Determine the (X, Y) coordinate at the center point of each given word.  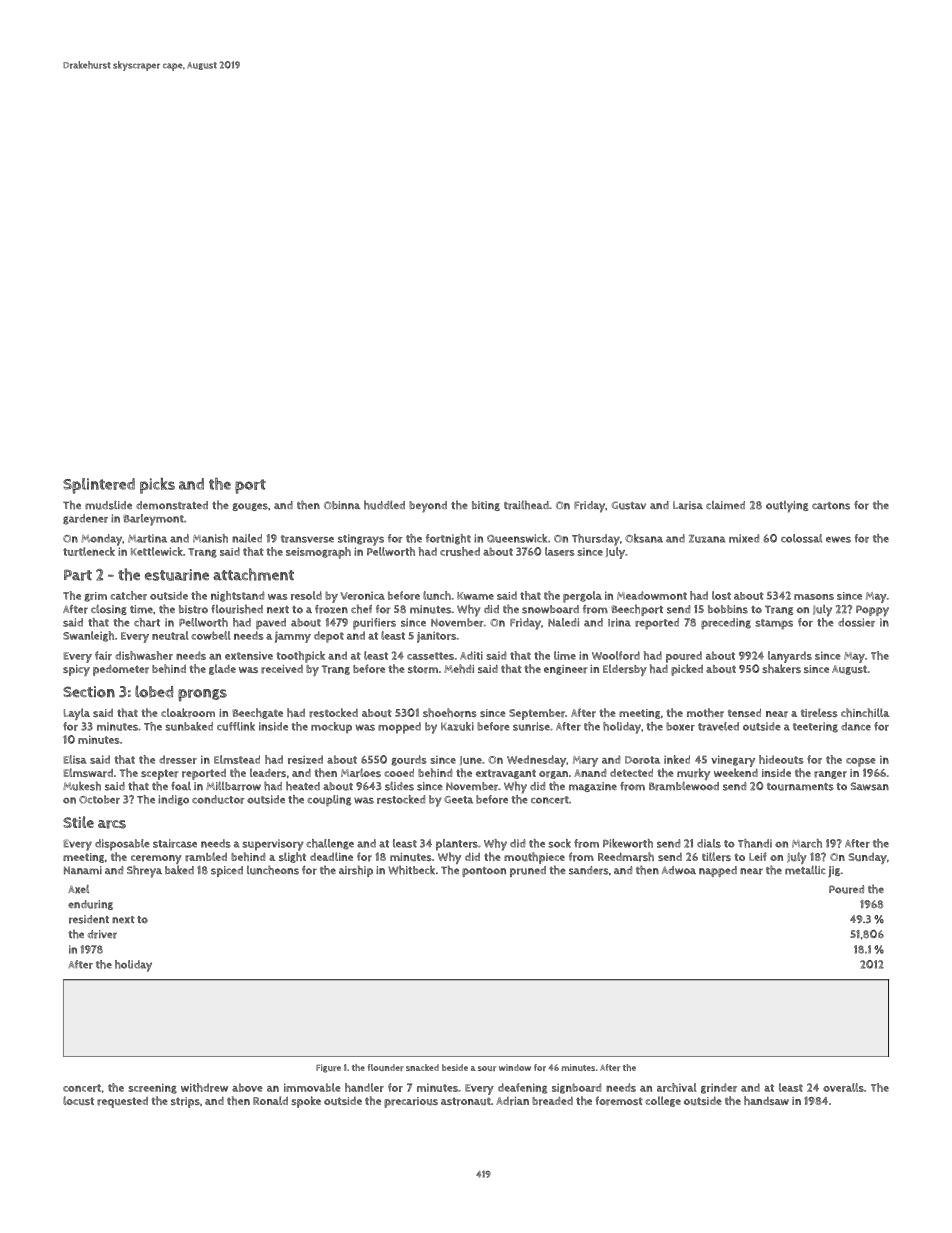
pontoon (484, 872)
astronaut (466, 1101)
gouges (250, 507)
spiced (227, 871)
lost (721, 595)
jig (834, 871)
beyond (428, 507)
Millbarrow (233, 786)
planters (457, 845)
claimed (725, 505)
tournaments (800, 787)
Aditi (471, 655)
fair (103, 655)
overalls (843, 1087)
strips (185, 1102)
